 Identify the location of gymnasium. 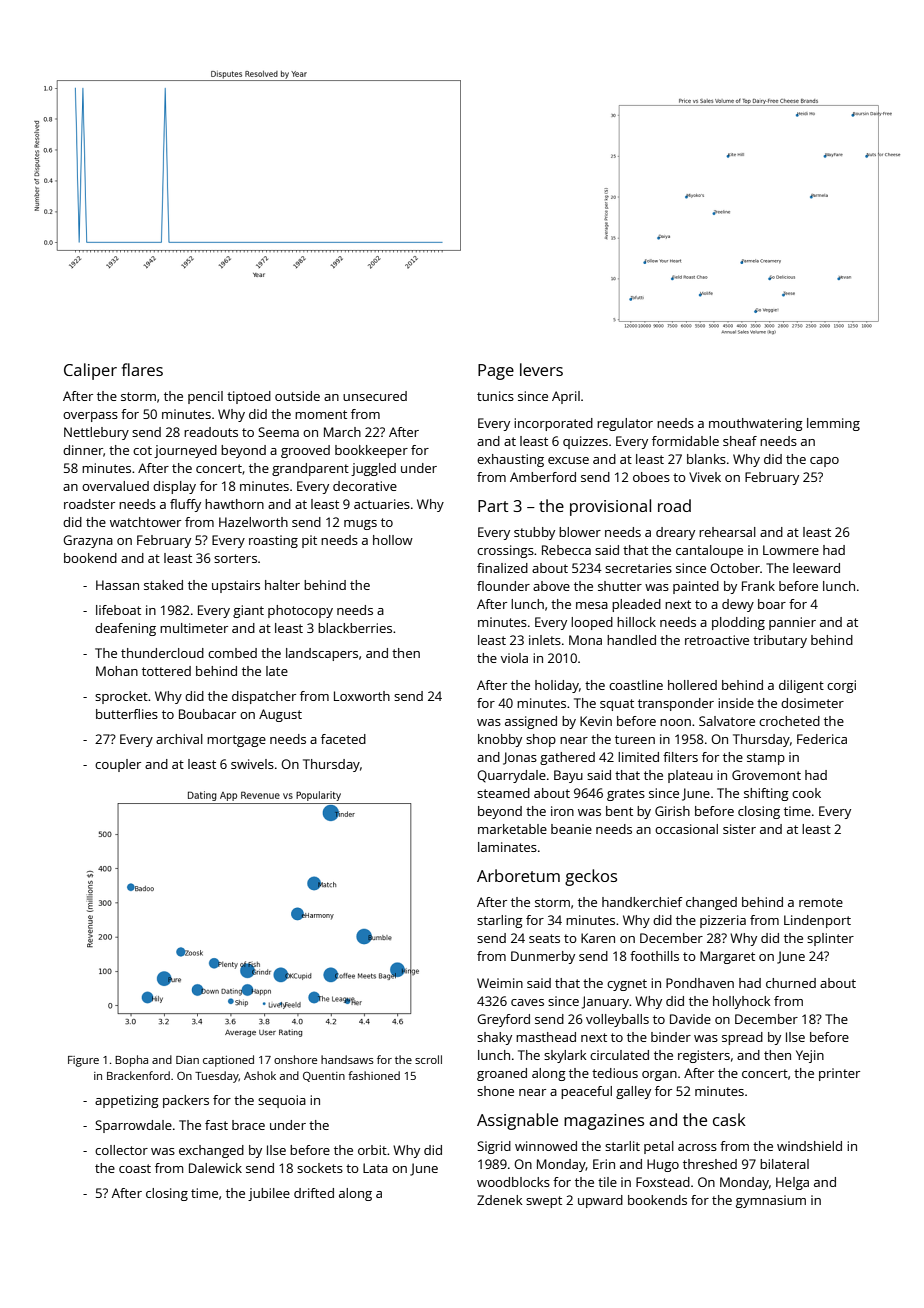
(771, 1201).
